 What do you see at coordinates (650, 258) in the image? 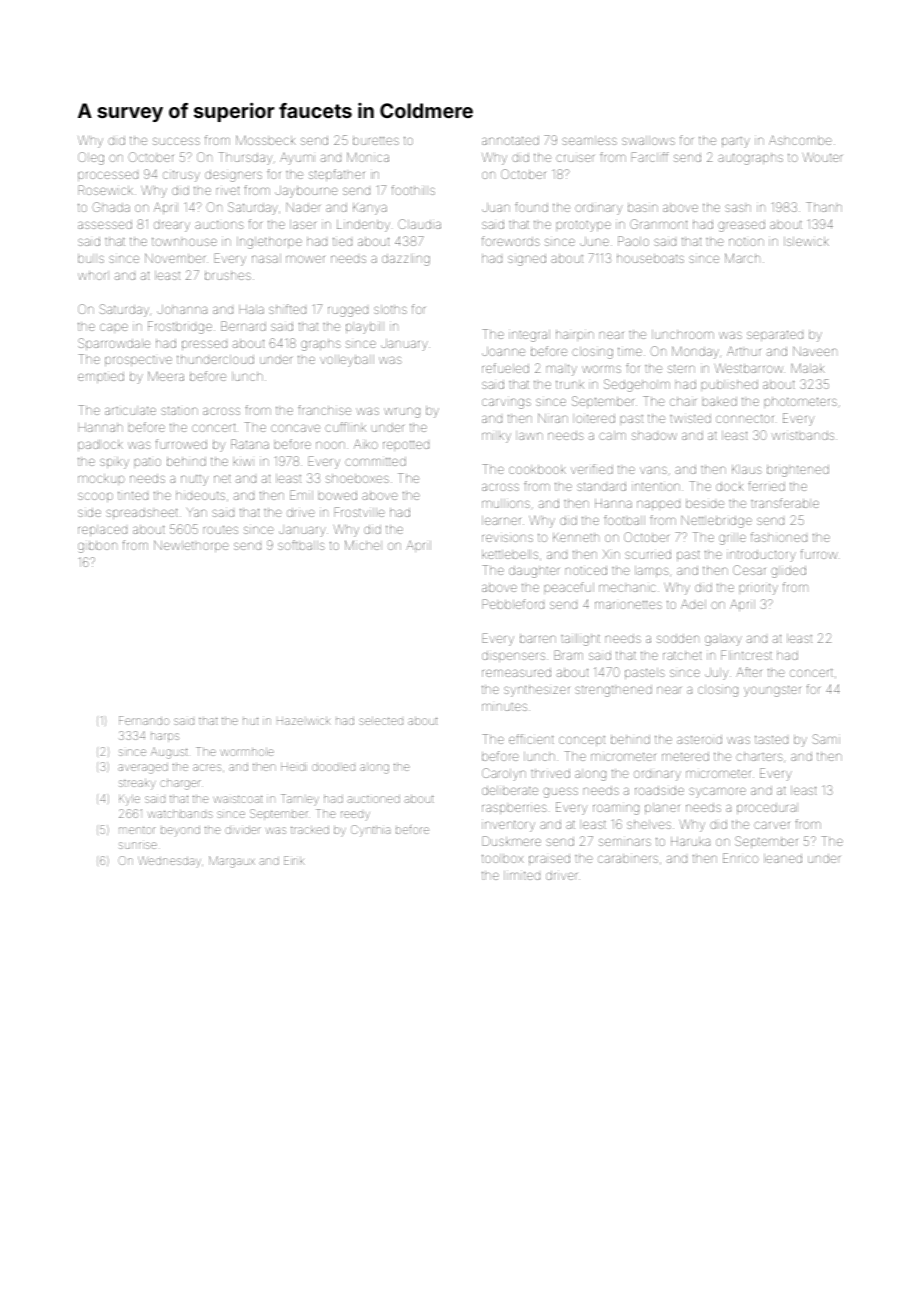
I see `houseboats` at bounding box center [650, 258].
